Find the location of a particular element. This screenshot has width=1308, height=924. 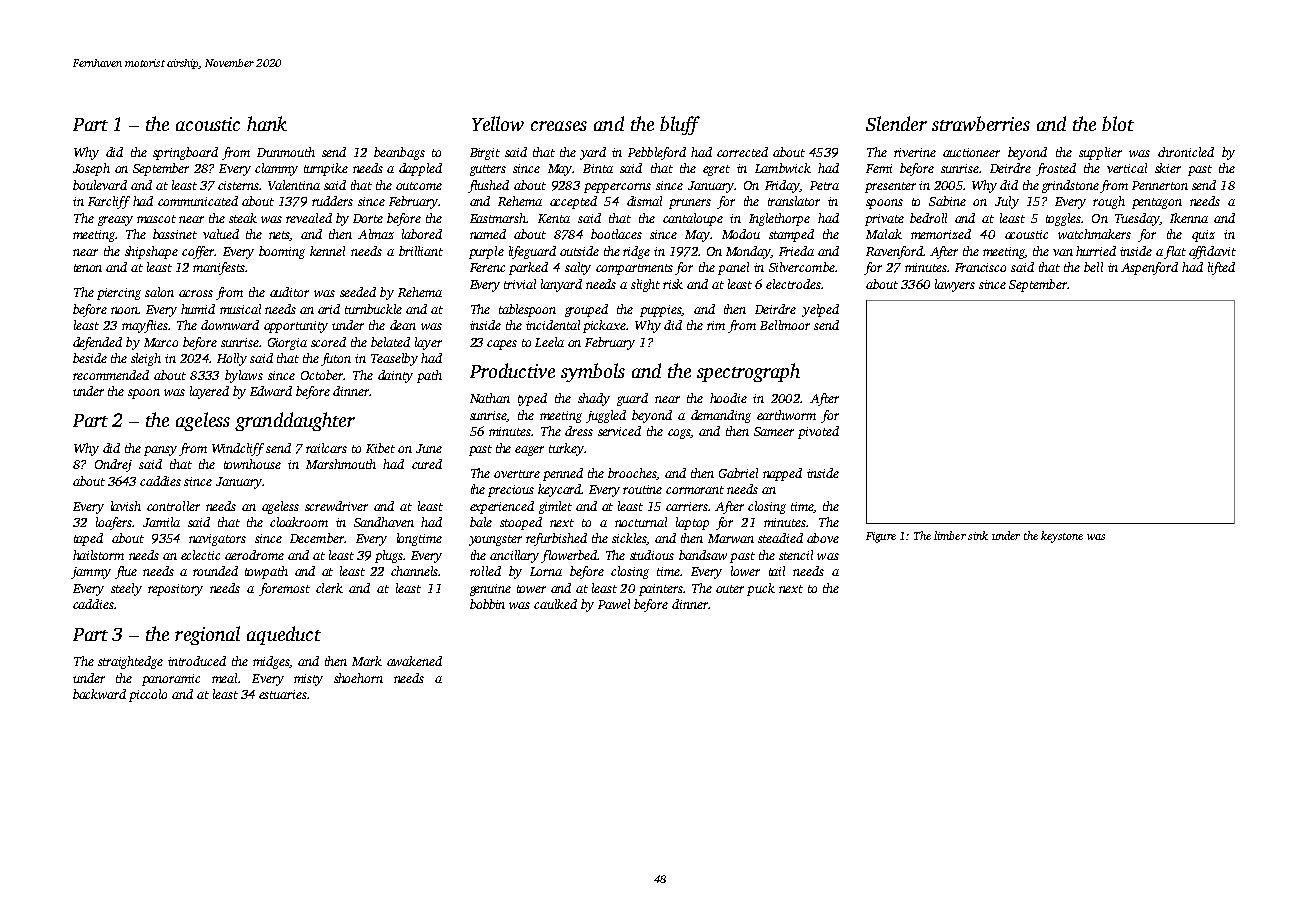

panoramic is located at coordinates (171, 680).
